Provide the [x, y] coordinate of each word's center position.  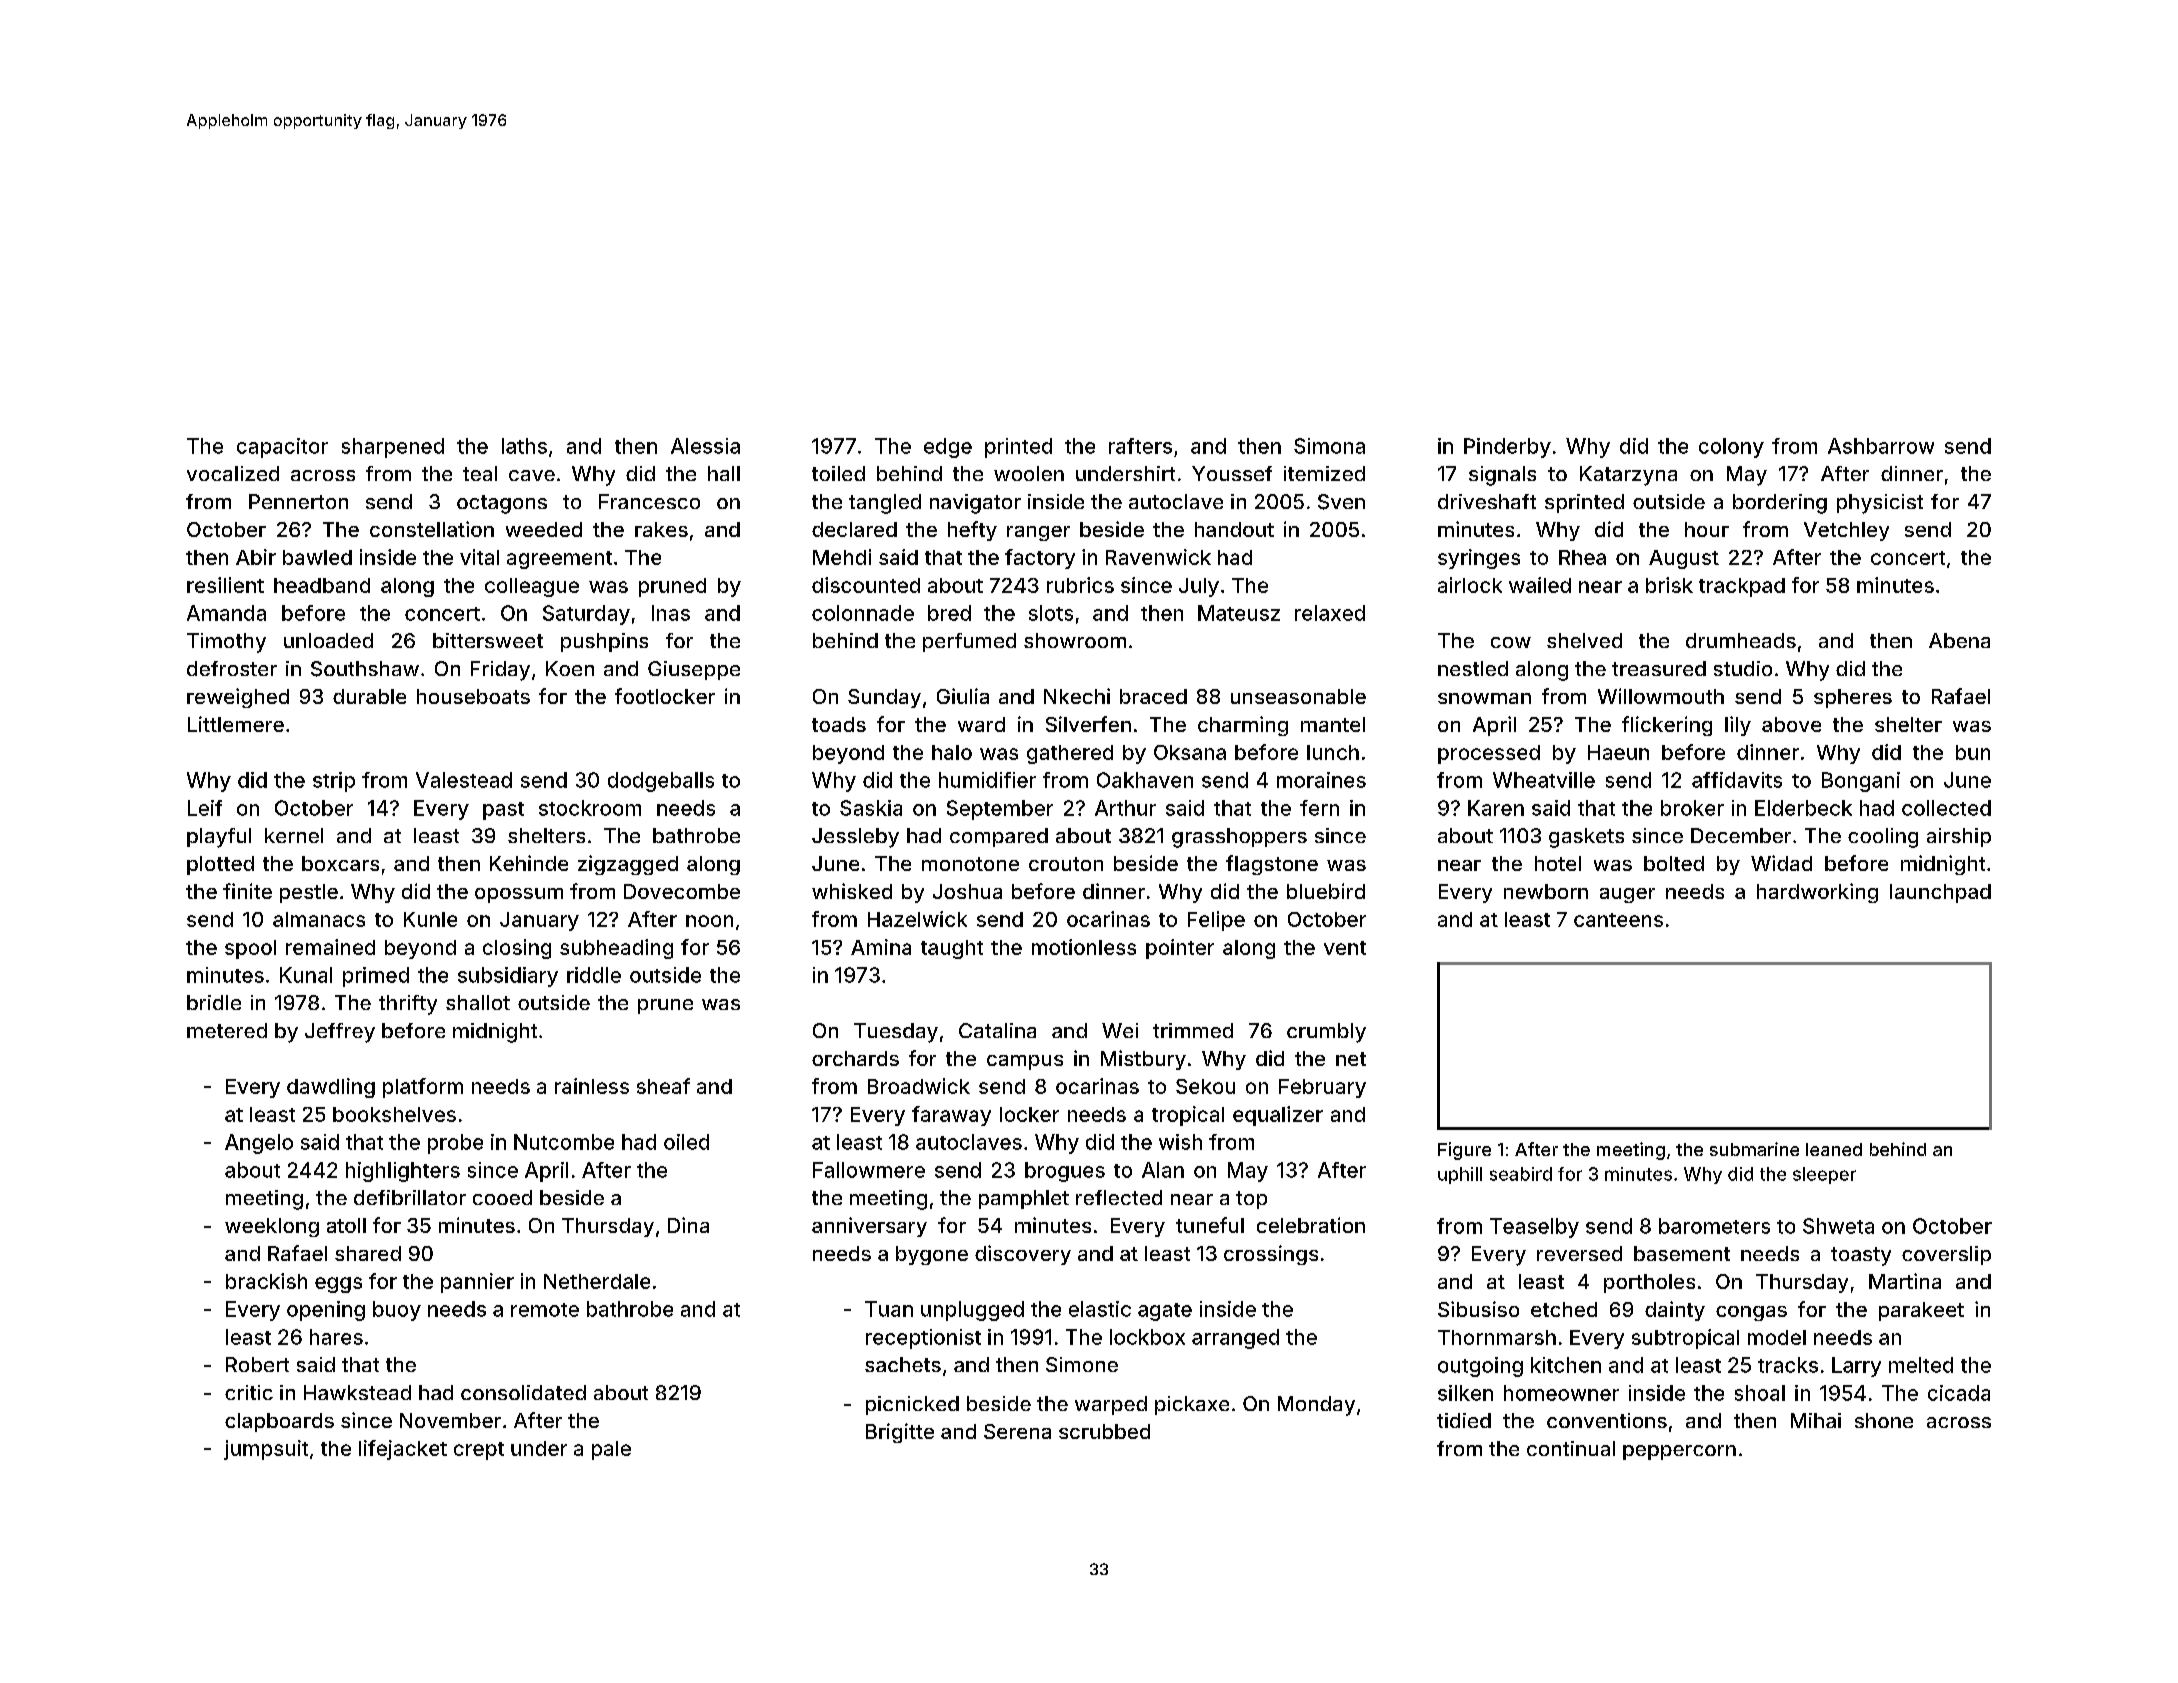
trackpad [1742, 587]
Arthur [1125, 808]
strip [334, 782]
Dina [688, 1225]
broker [1692, 808]
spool [250, 949]
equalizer [1278, 1116]
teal [480, 473]
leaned [1834, 1149]
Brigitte [900, 1433]
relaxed [1330, 613]
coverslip [1946, 1255]
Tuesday [896, 1033]
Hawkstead [357, 1392]
